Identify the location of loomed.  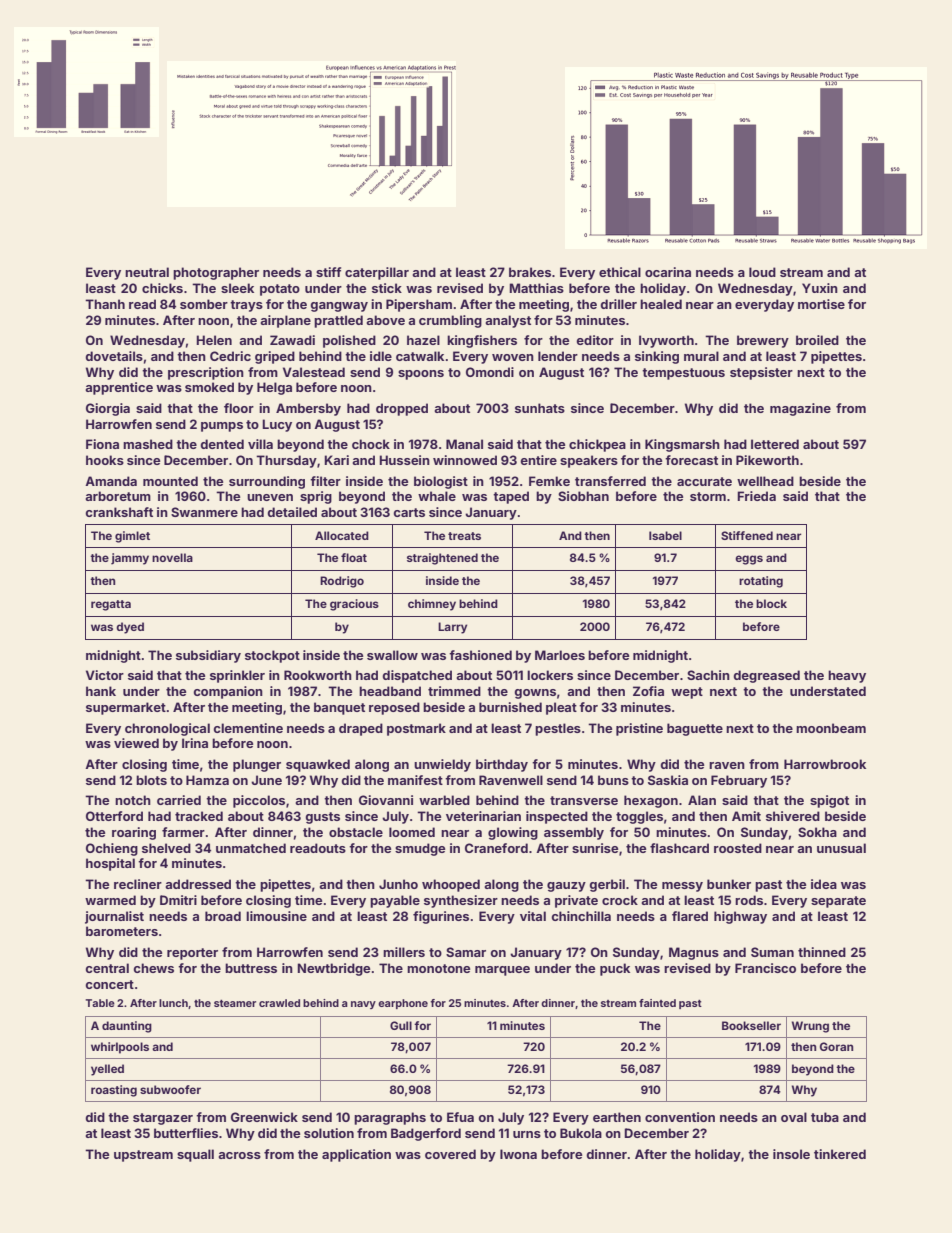
(412, 832).
